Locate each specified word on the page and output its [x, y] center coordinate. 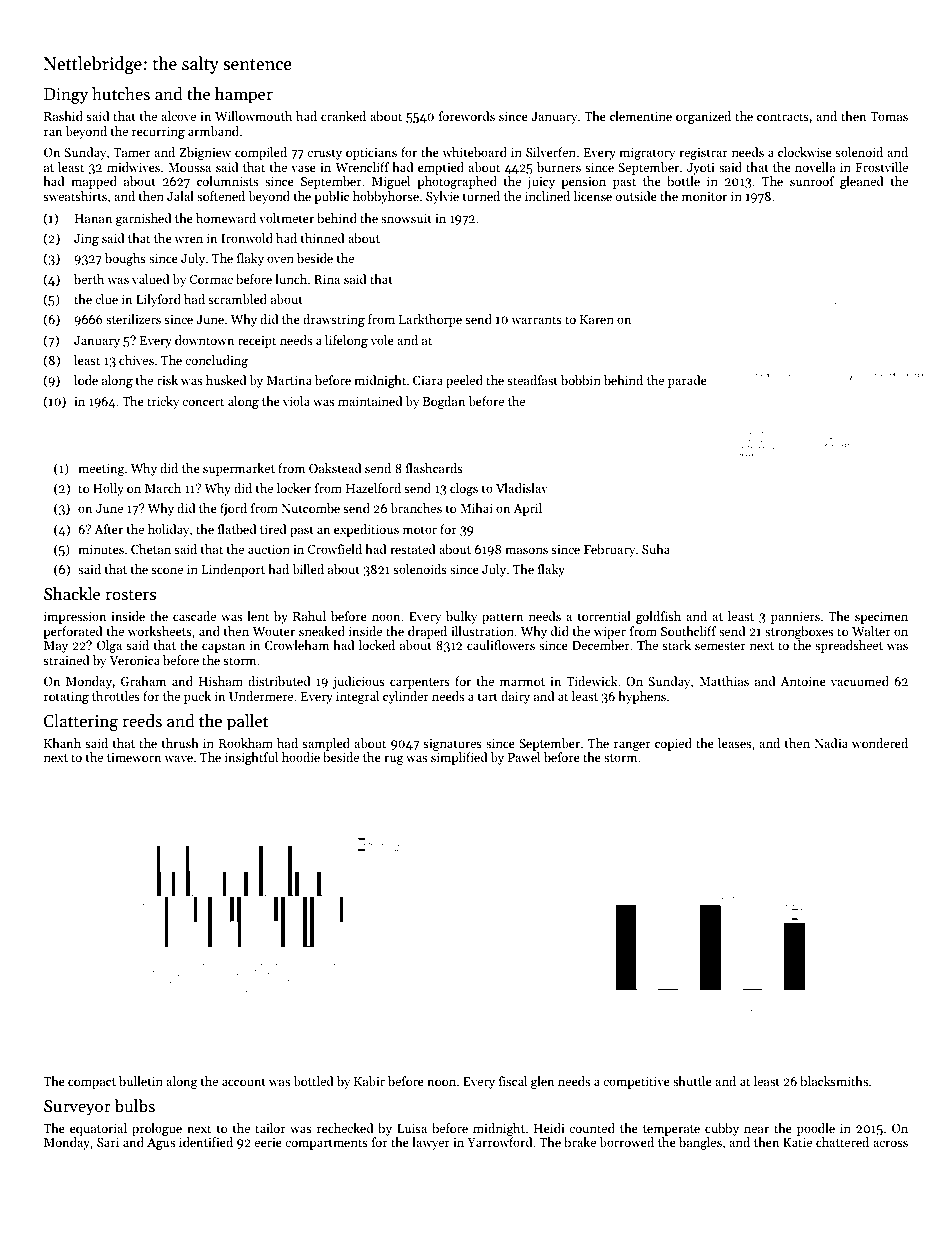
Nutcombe [311, 508]
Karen [597, 319]
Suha [656, 549]
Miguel [391, 182]
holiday [168, 530]
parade [687, 381]
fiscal [513, 1081]
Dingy [66, 96]
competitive [636, 1083]
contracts [783, 117]
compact [92, 1083]
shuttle [692, 1081]
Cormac [211, 279]
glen [542, 1082]
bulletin [141, 1081]
